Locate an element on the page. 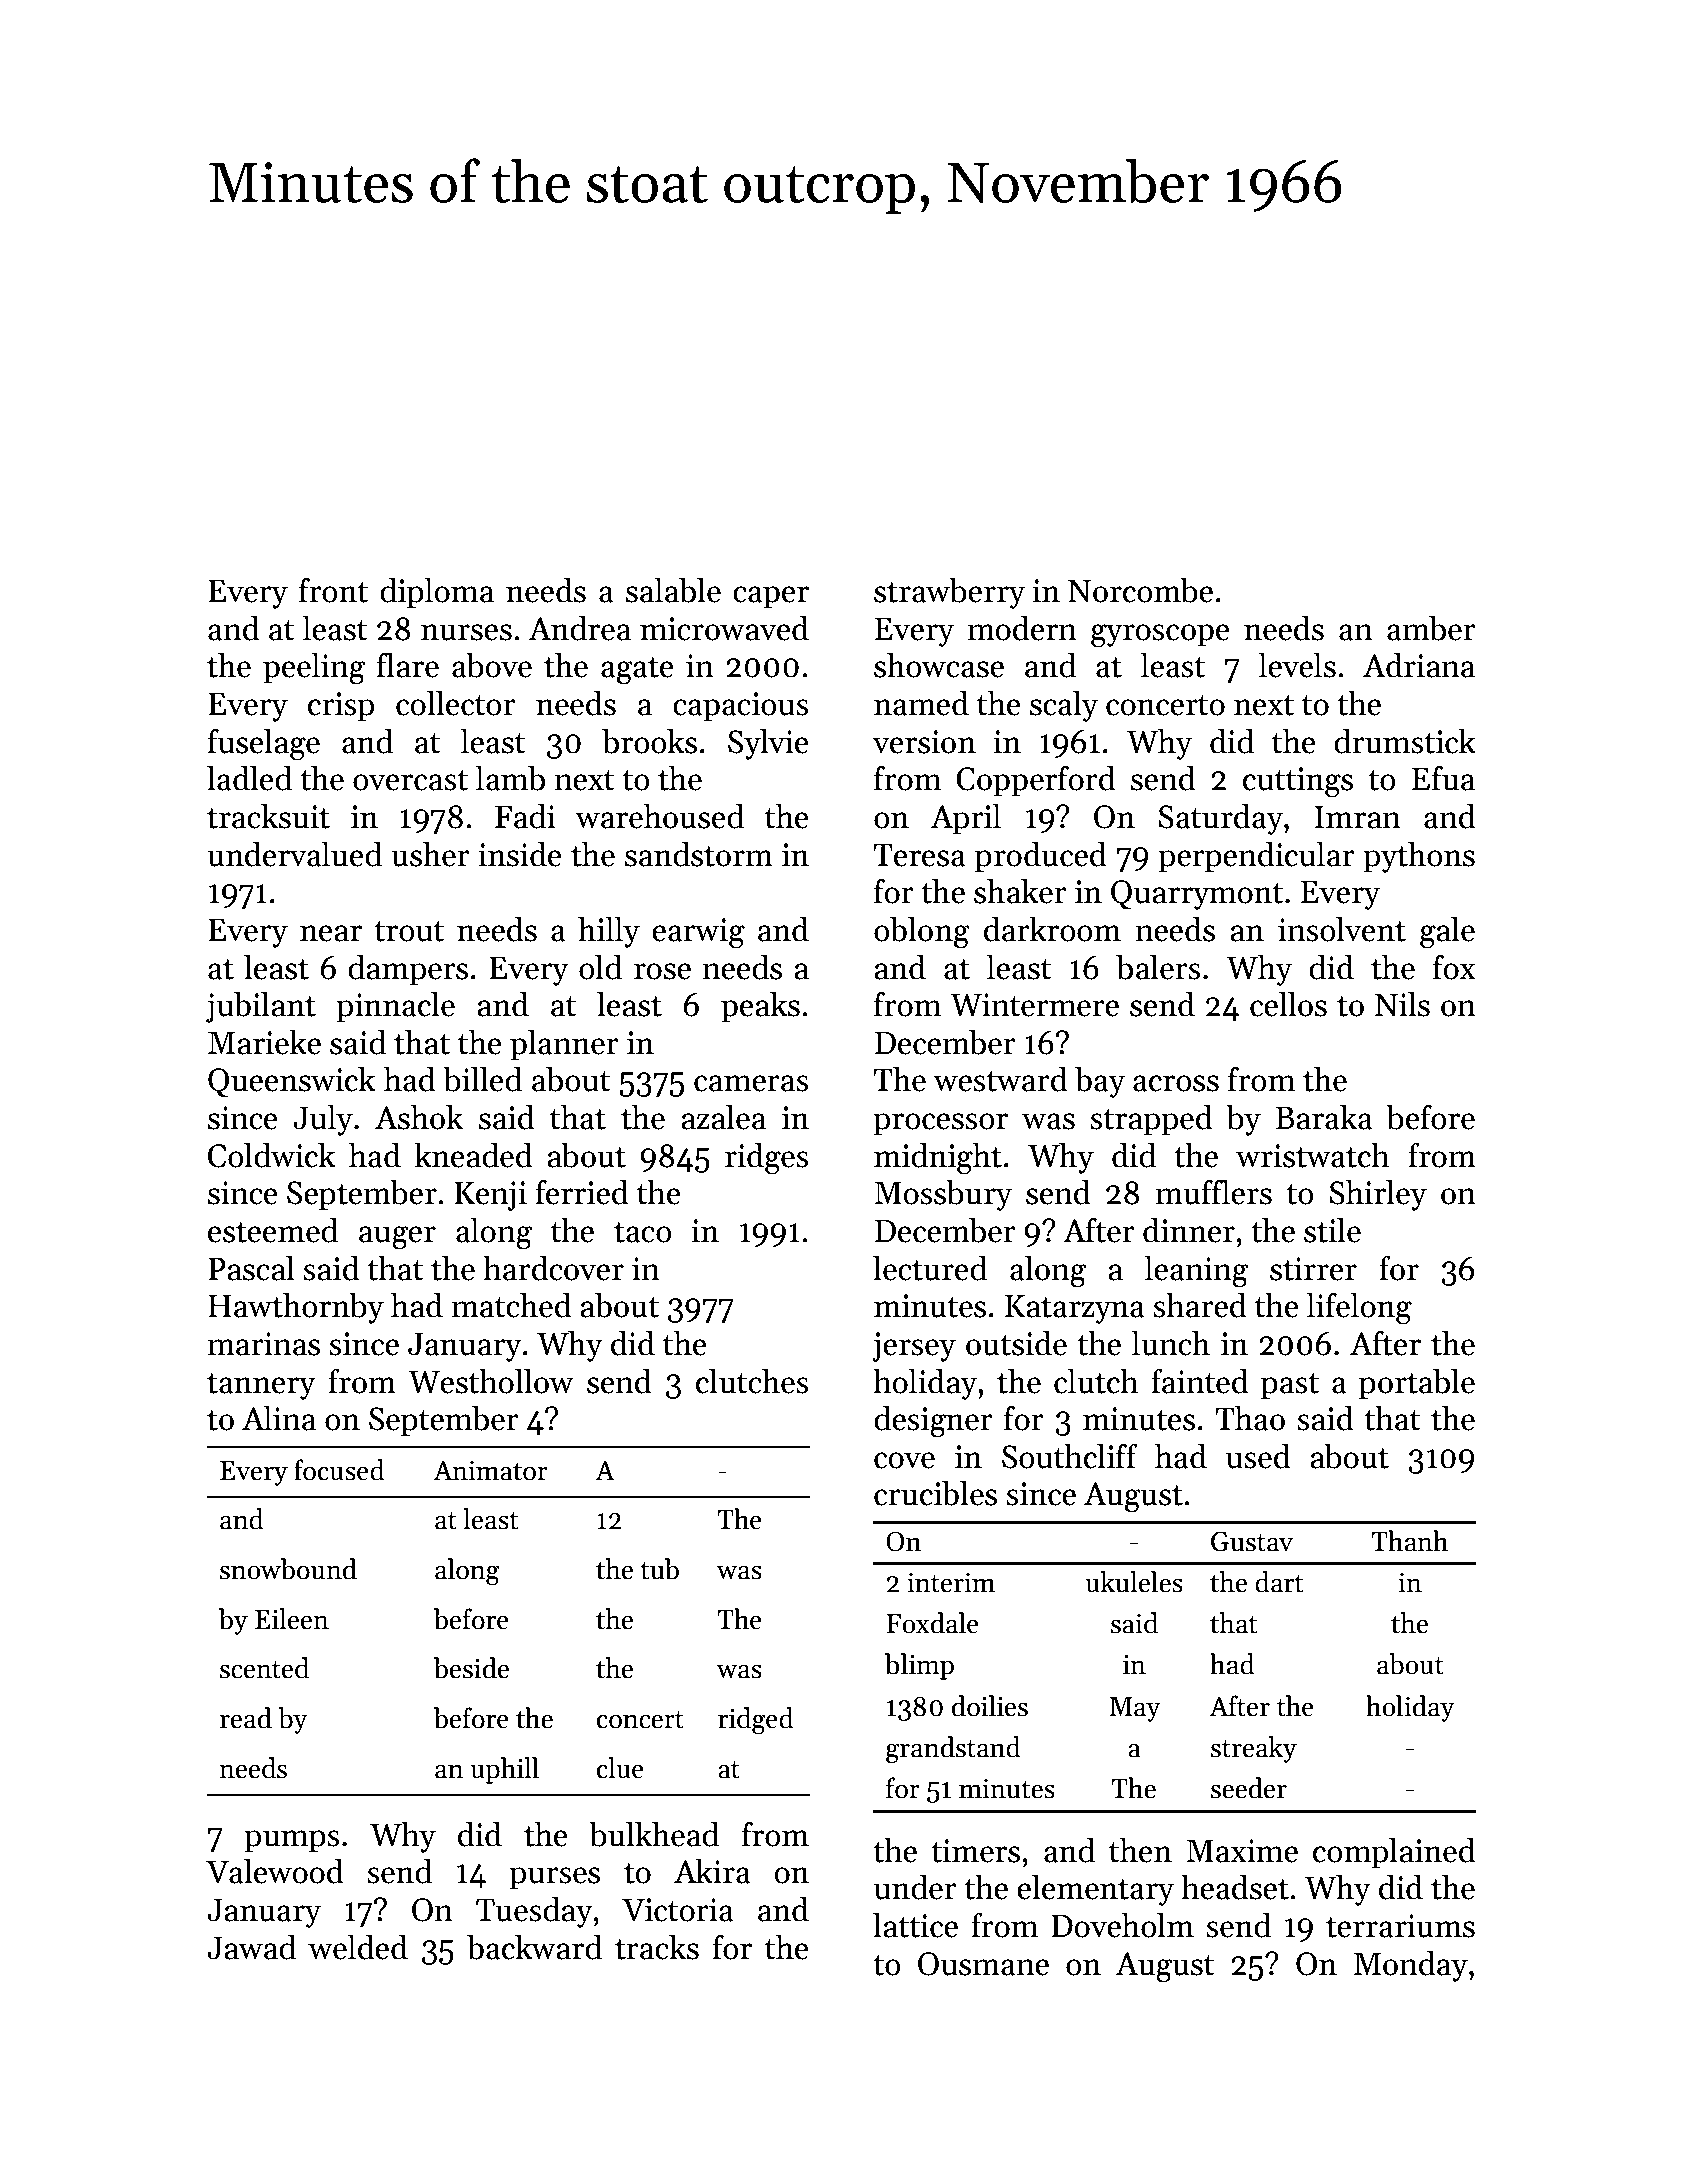 The width and height of the document is (1683, 2178). diploma is located at coordinates (437, 593).
